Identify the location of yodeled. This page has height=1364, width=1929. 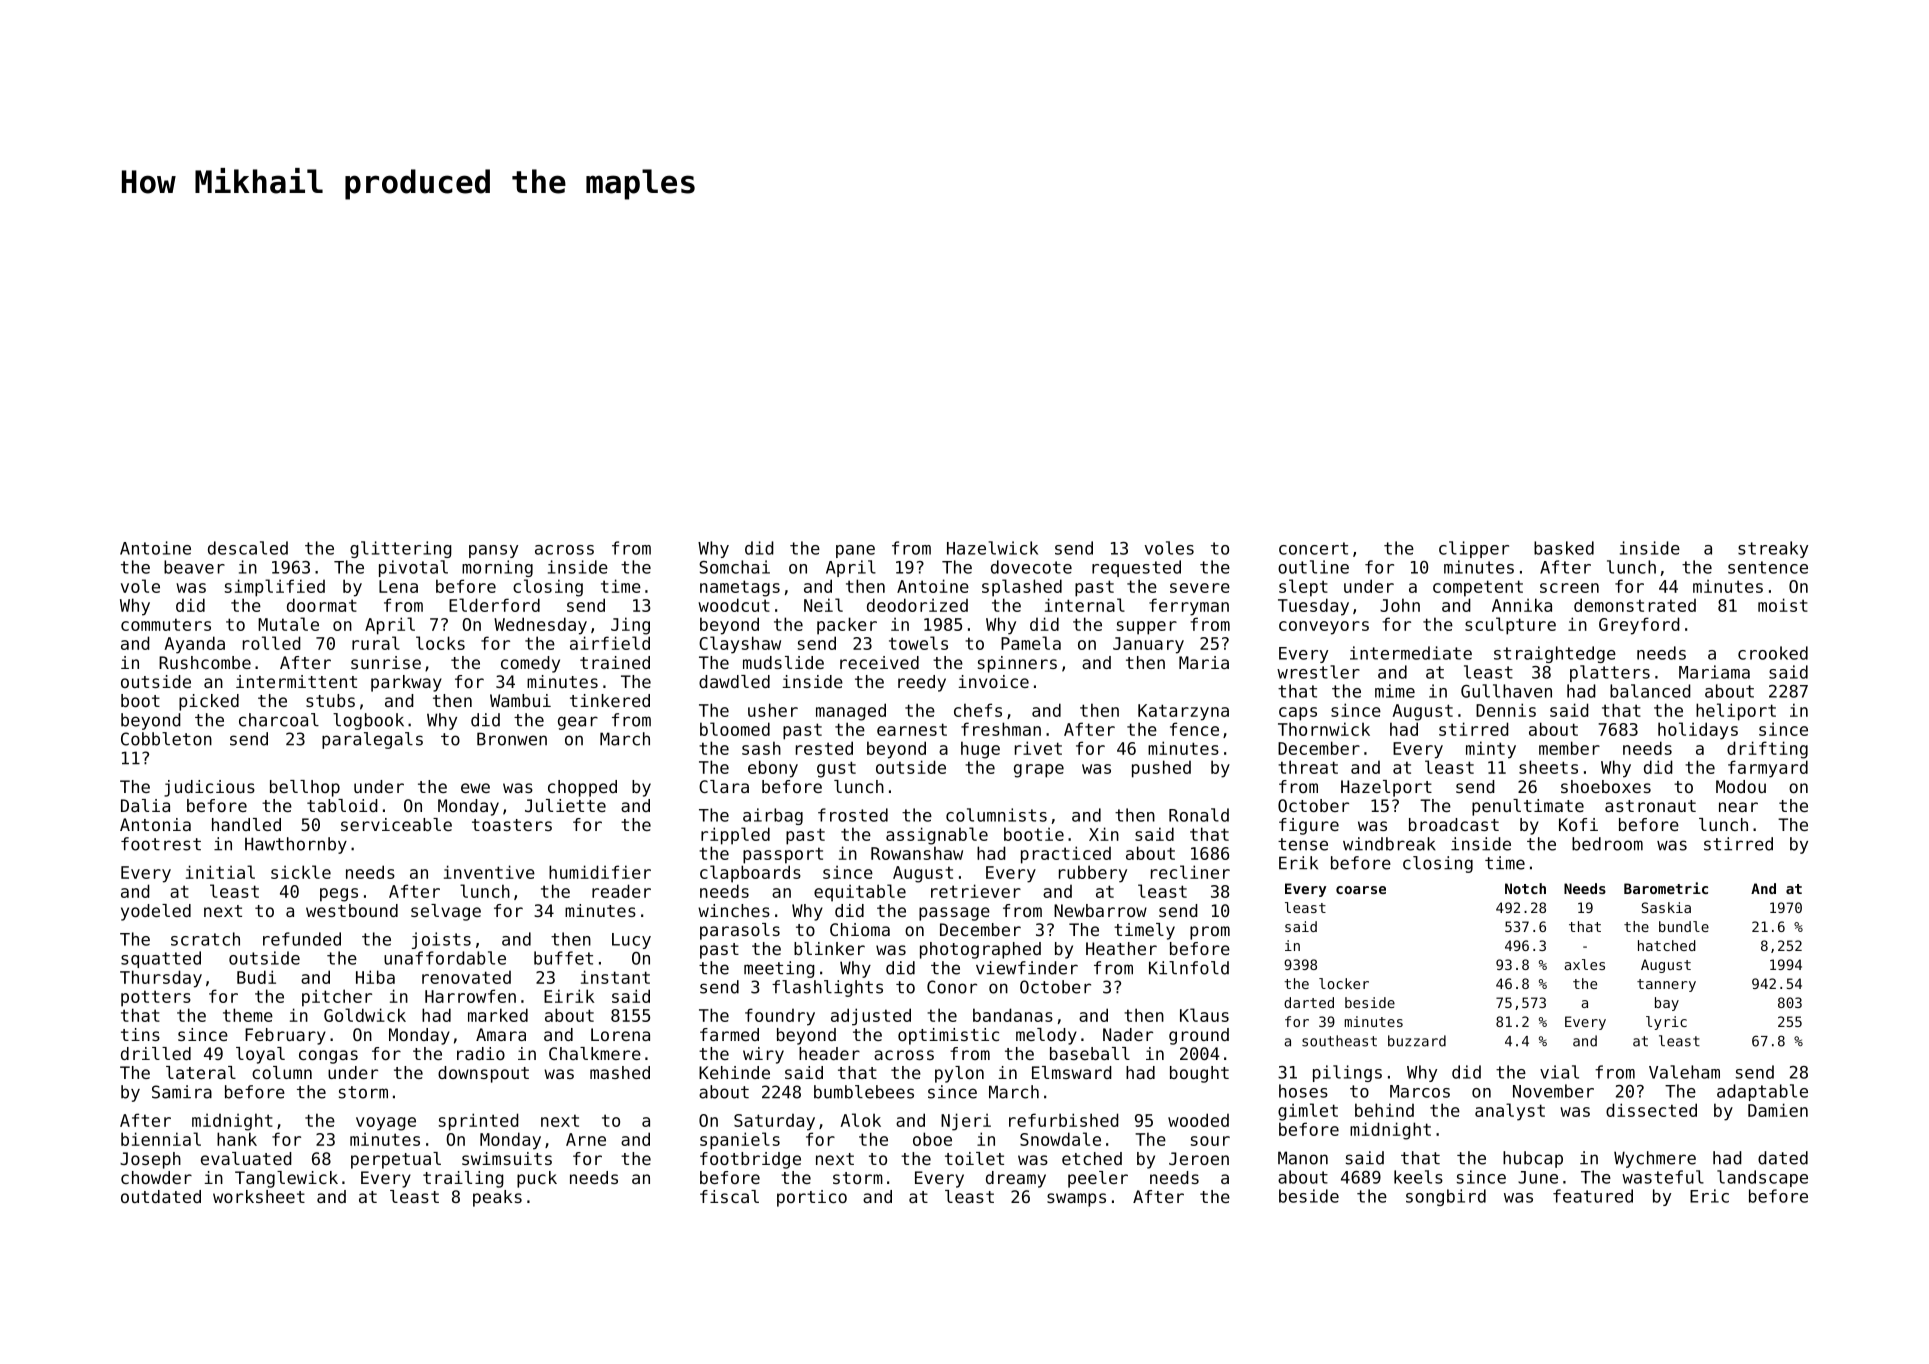
(156, 912).
